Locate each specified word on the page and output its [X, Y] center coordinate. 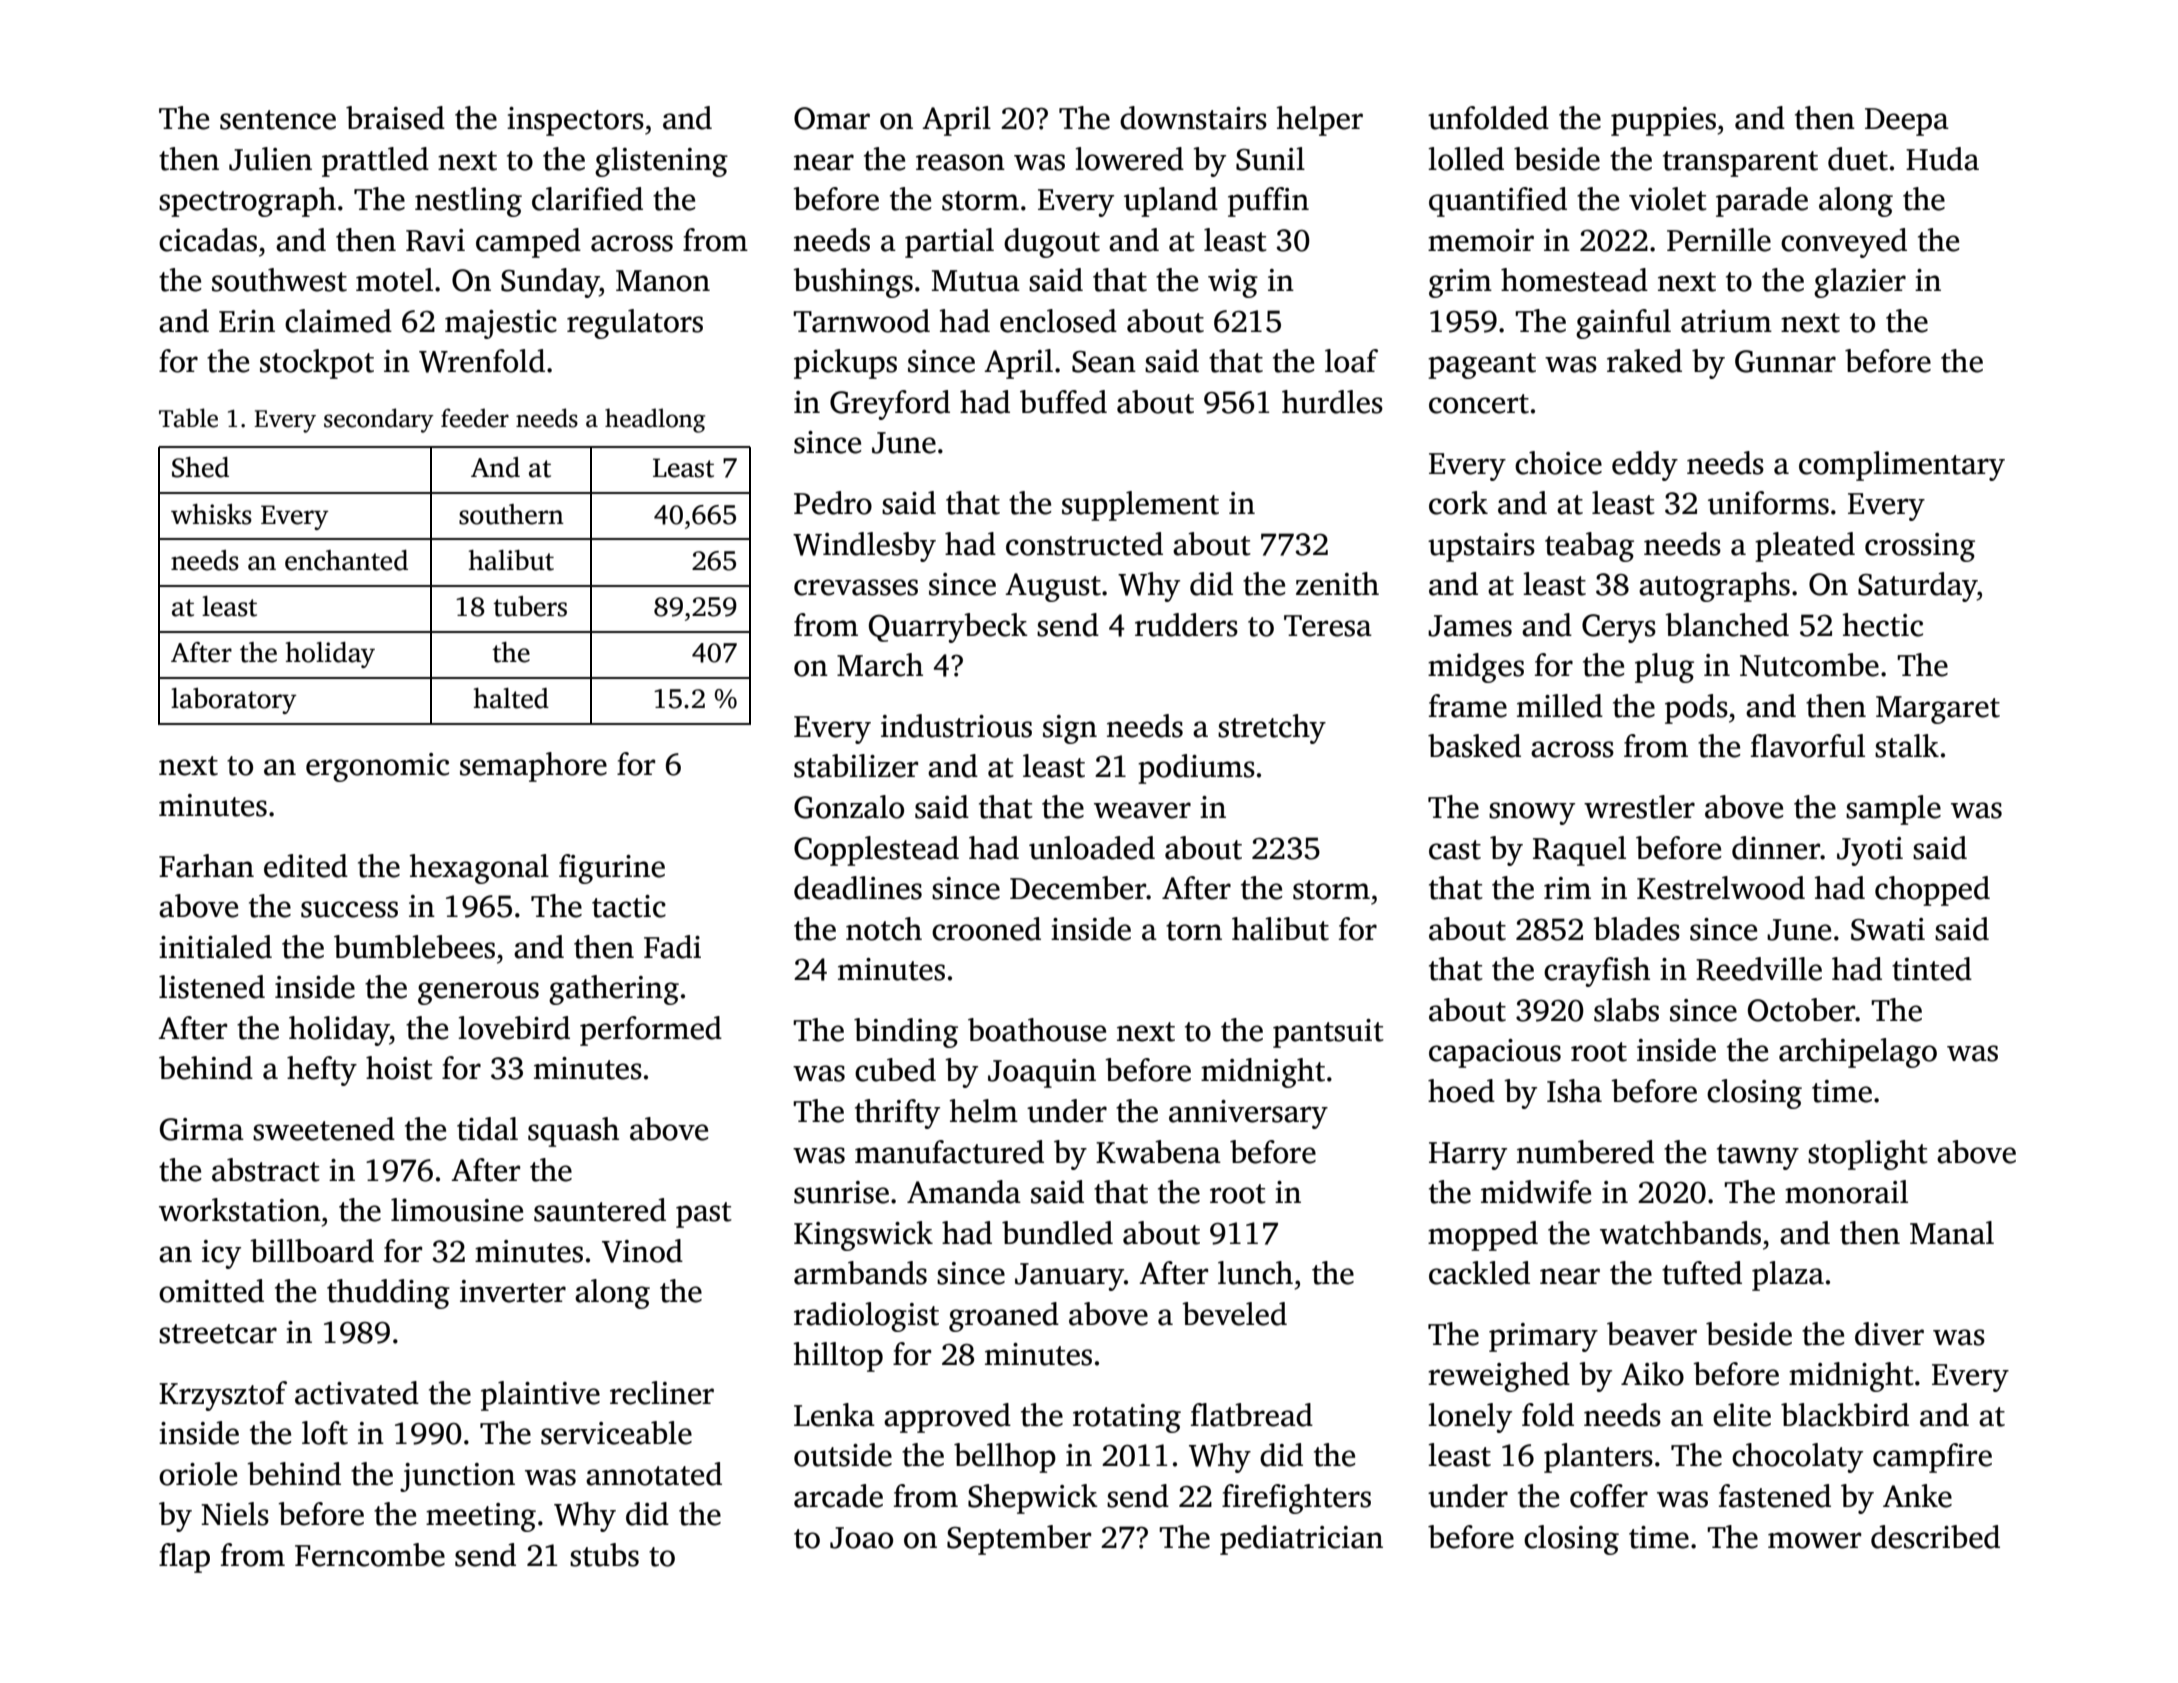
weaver [1142, 810]
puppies [1663, 121]
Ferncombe [370, 1555]
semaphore [533, 767]
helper [1320, 121]
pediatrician [1301, 1540]
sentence [278, 120]
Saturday [1917, 587]
